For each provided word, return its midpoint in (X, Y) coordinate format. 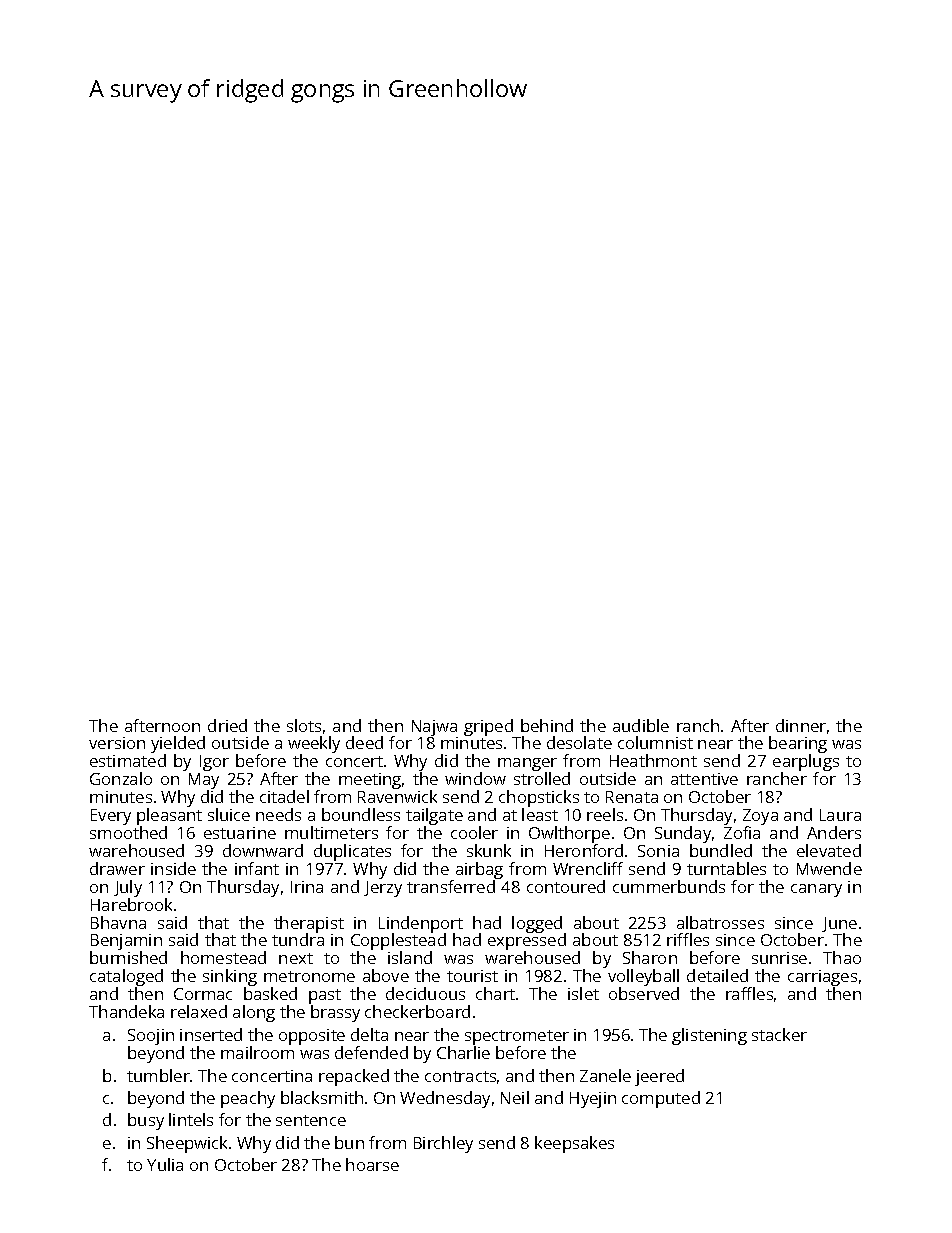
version (117, 743)
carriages (822, 978)
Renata (632, 797)
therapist (309, 925)
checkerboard (417, 1011)
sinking (230, 977)
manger (527, 764)
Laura (840, 815)
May (204, 781)
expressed (527, 943)
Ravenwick (397, 796)
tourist (472, 976)
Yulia (165, 1164)
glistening (709, 1036)
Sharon (650, 957)
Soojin (151, 1037)
